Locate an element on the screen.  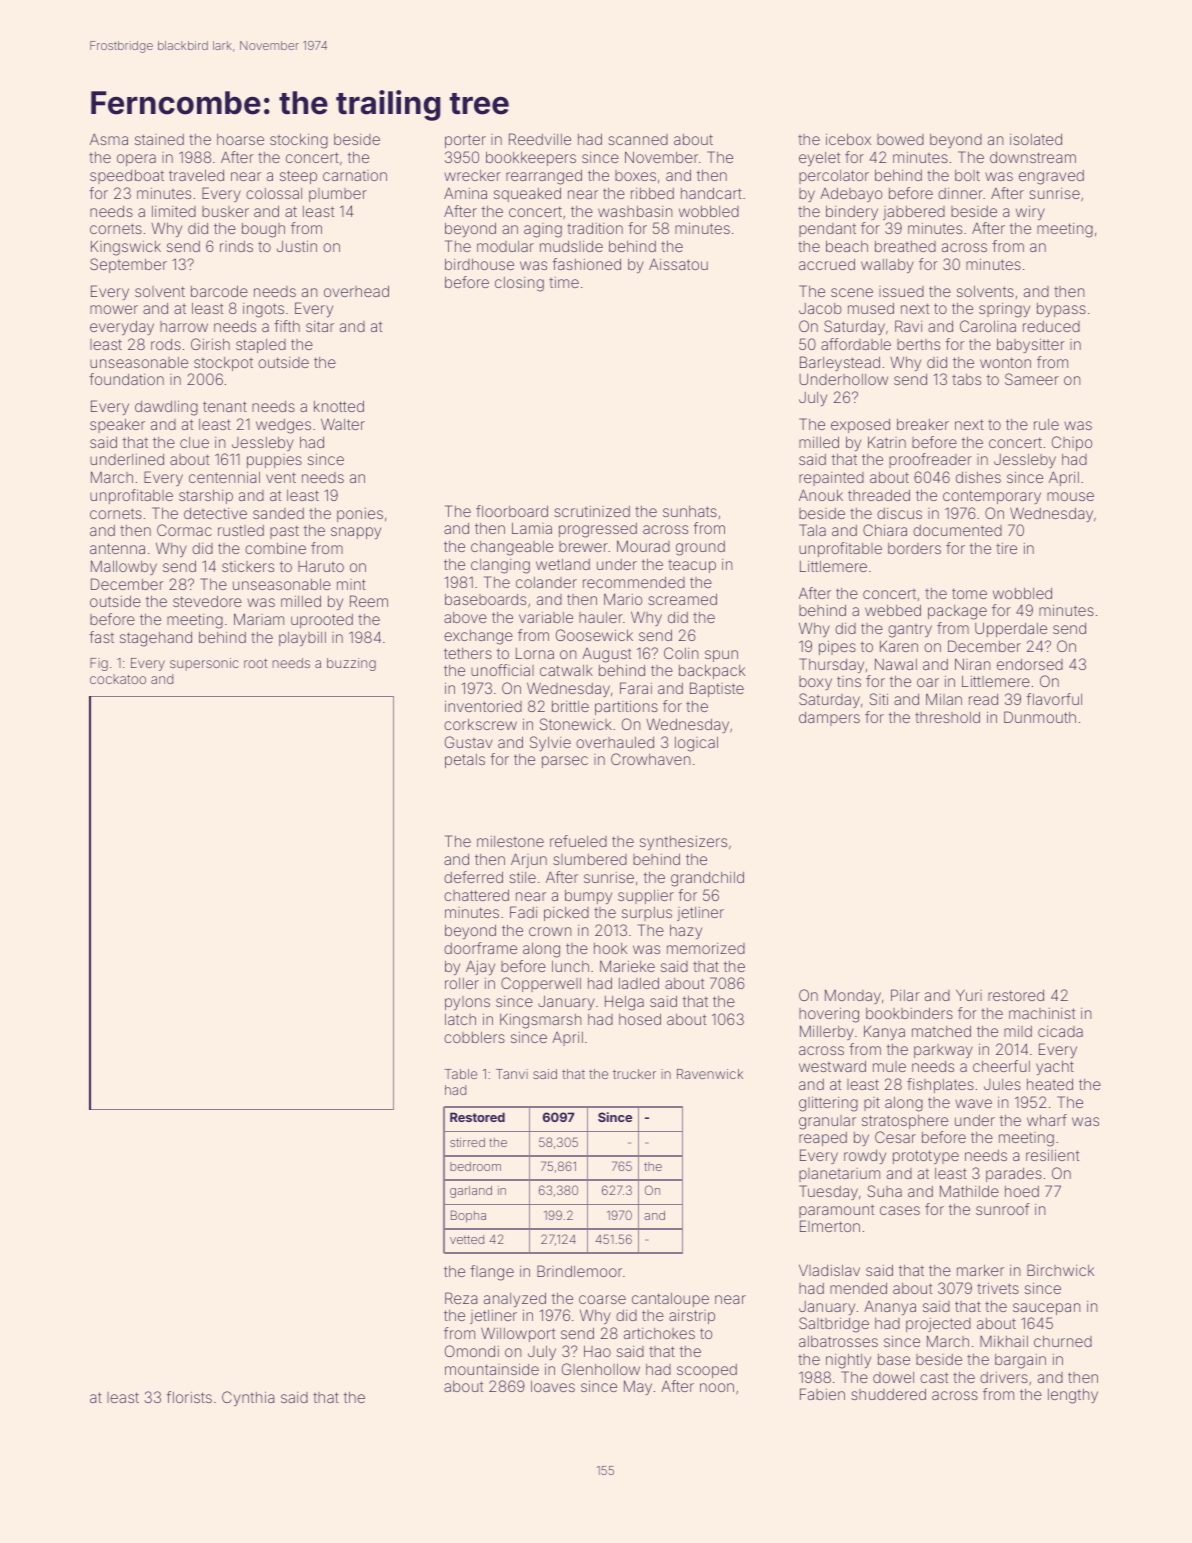
isolated is located at coordinates (1036, 139).
